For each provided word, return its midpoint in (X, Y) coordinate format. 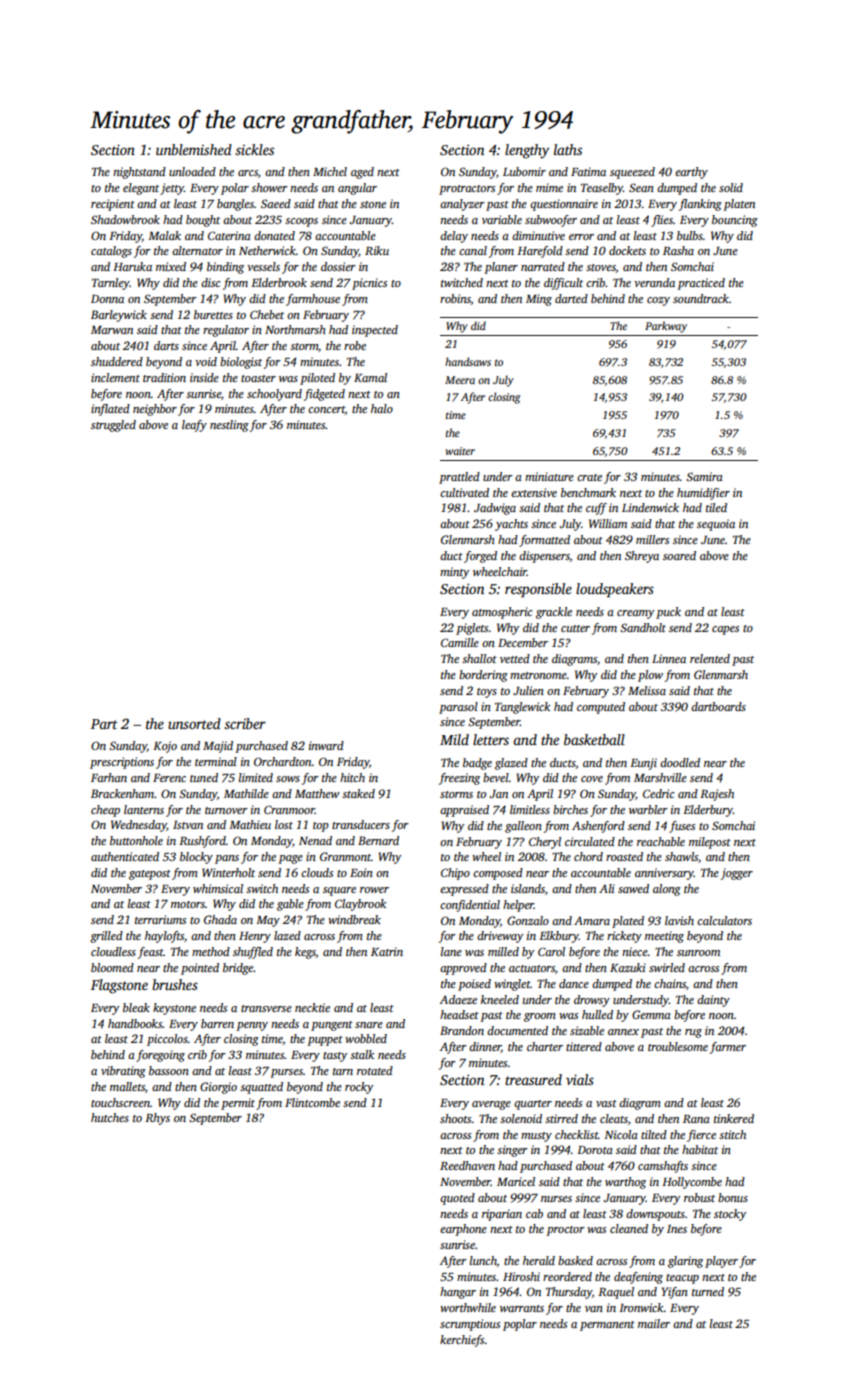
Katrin (387, 951)
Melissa (647, 690)
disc (210, 282)
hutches (110, 1117)
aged (362, 173)
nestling (229, 426)
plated (628, 922)
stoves (601, 268)
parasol (458, 708)
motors (188, 904)
